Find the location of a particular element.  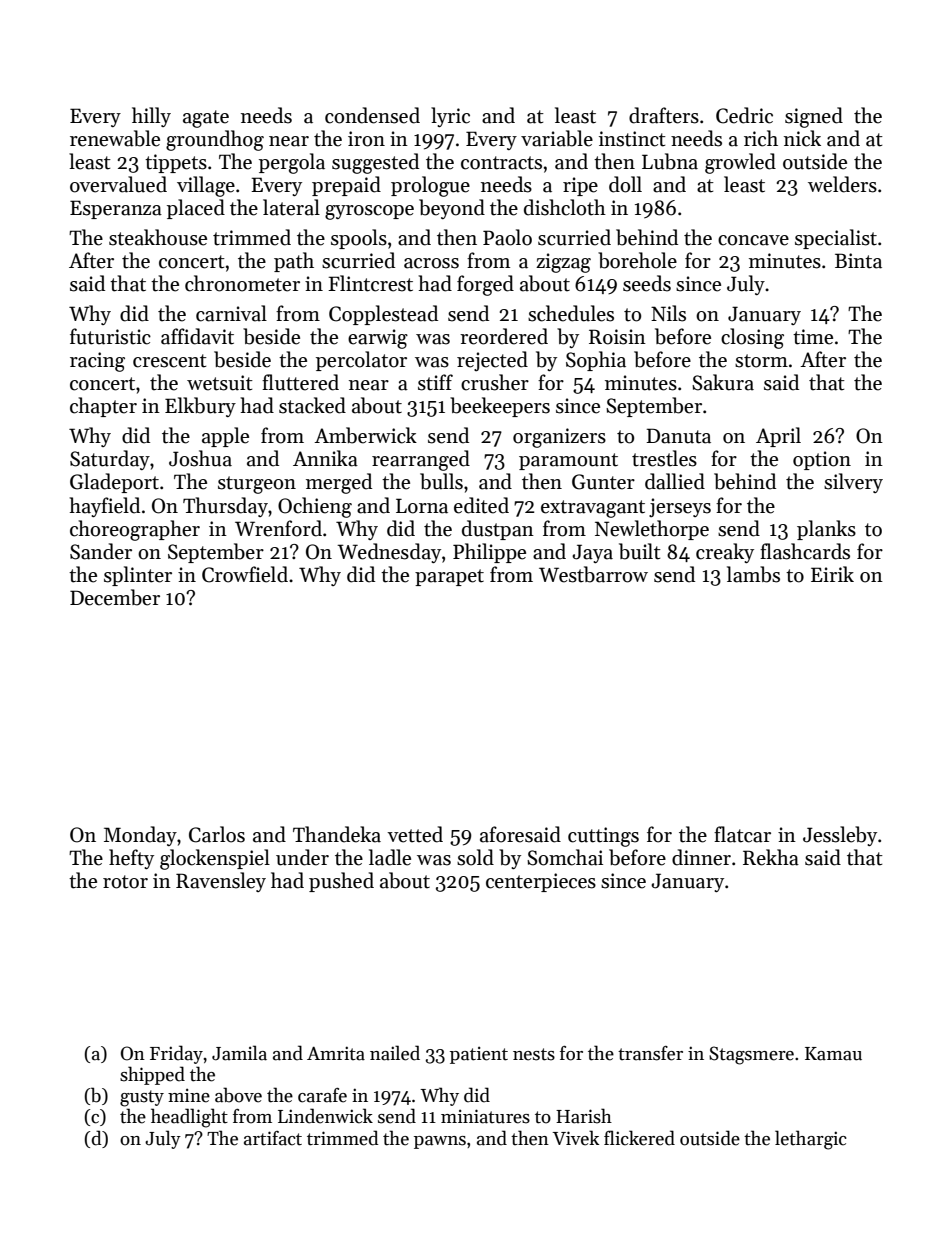

specialist is located at coordinates (836, 239).
